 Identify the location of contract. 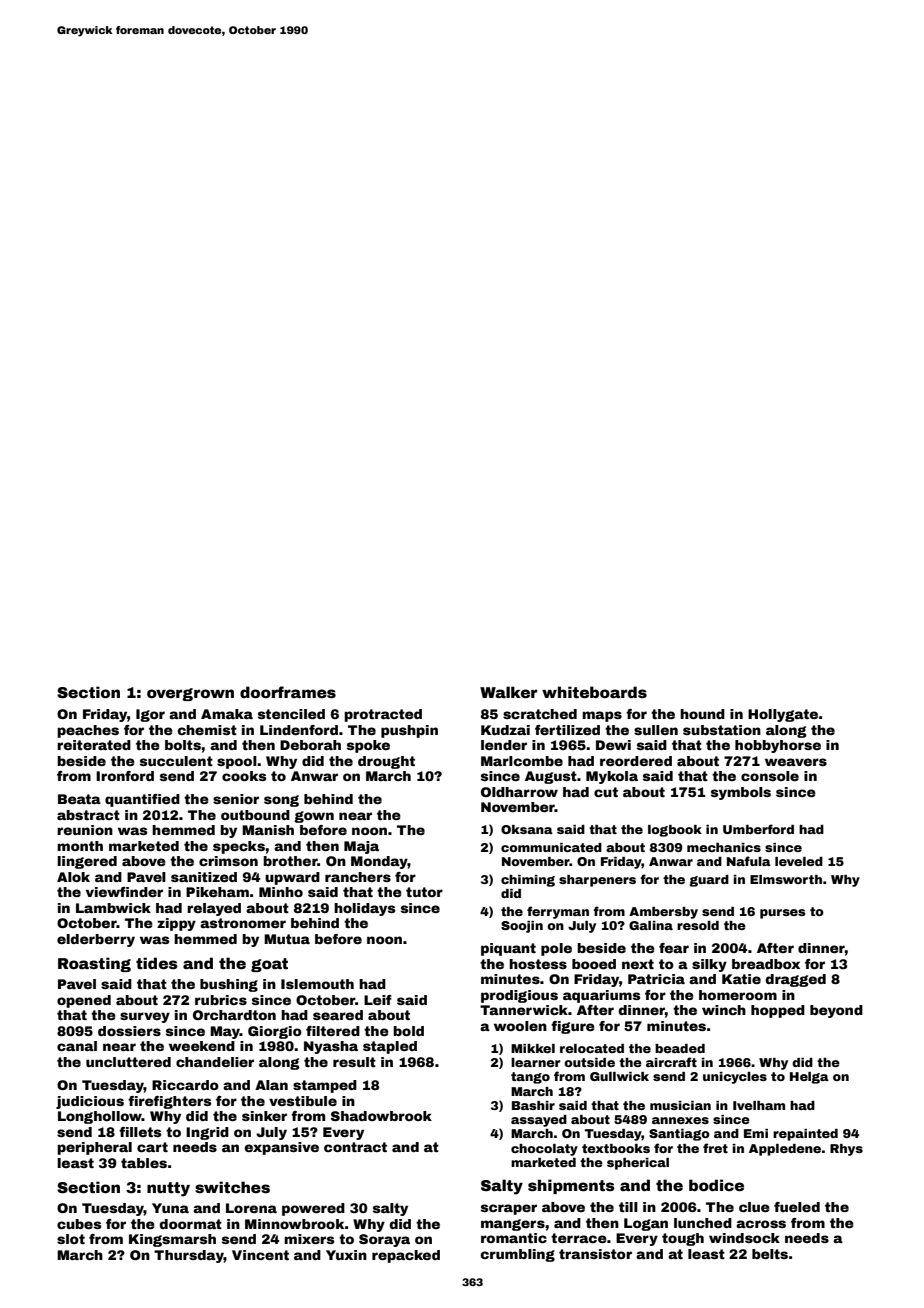
(355, 1147).
